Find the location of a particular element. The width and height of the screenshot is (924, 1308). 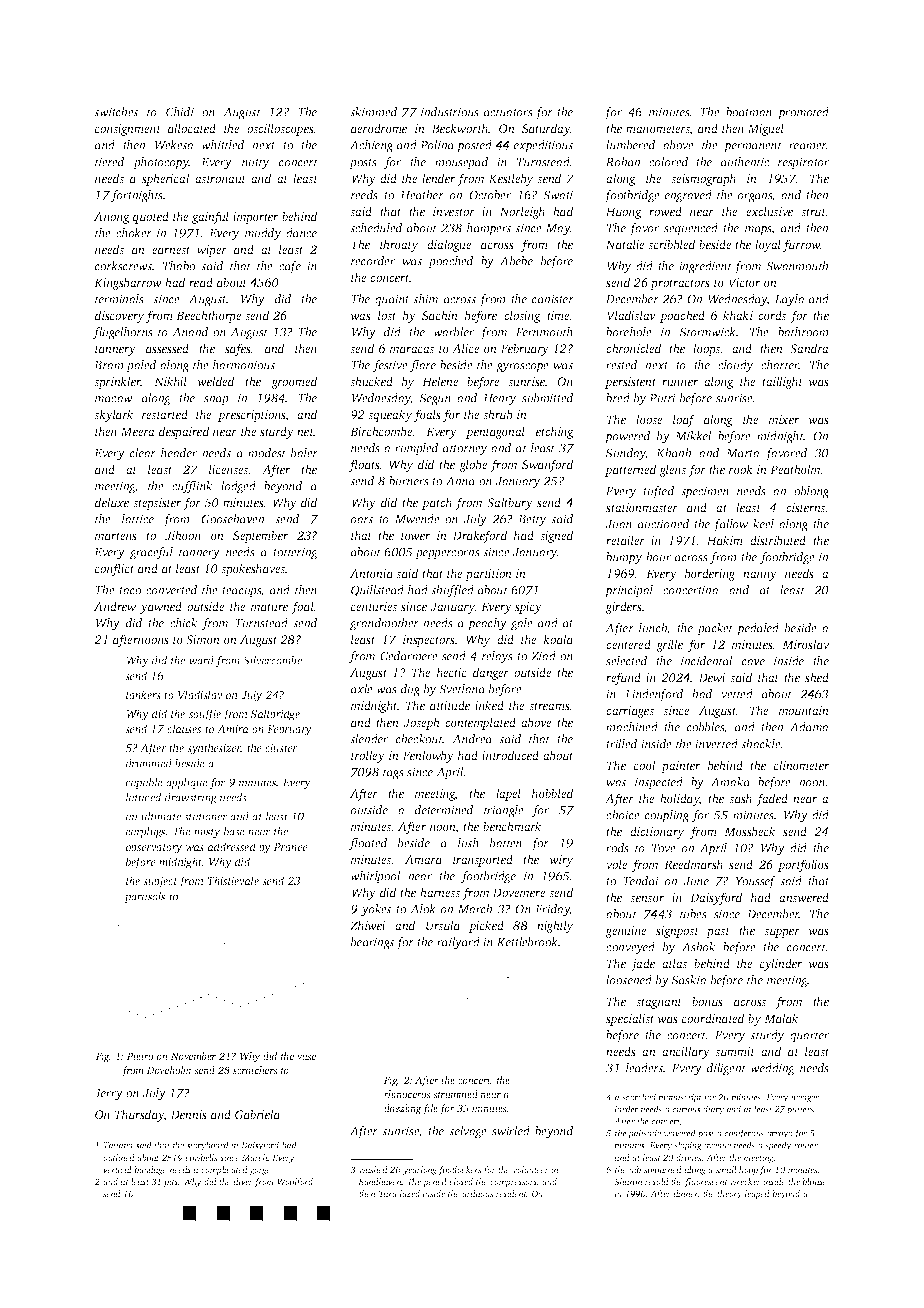

pits is located at coordinates (170, 1182).
